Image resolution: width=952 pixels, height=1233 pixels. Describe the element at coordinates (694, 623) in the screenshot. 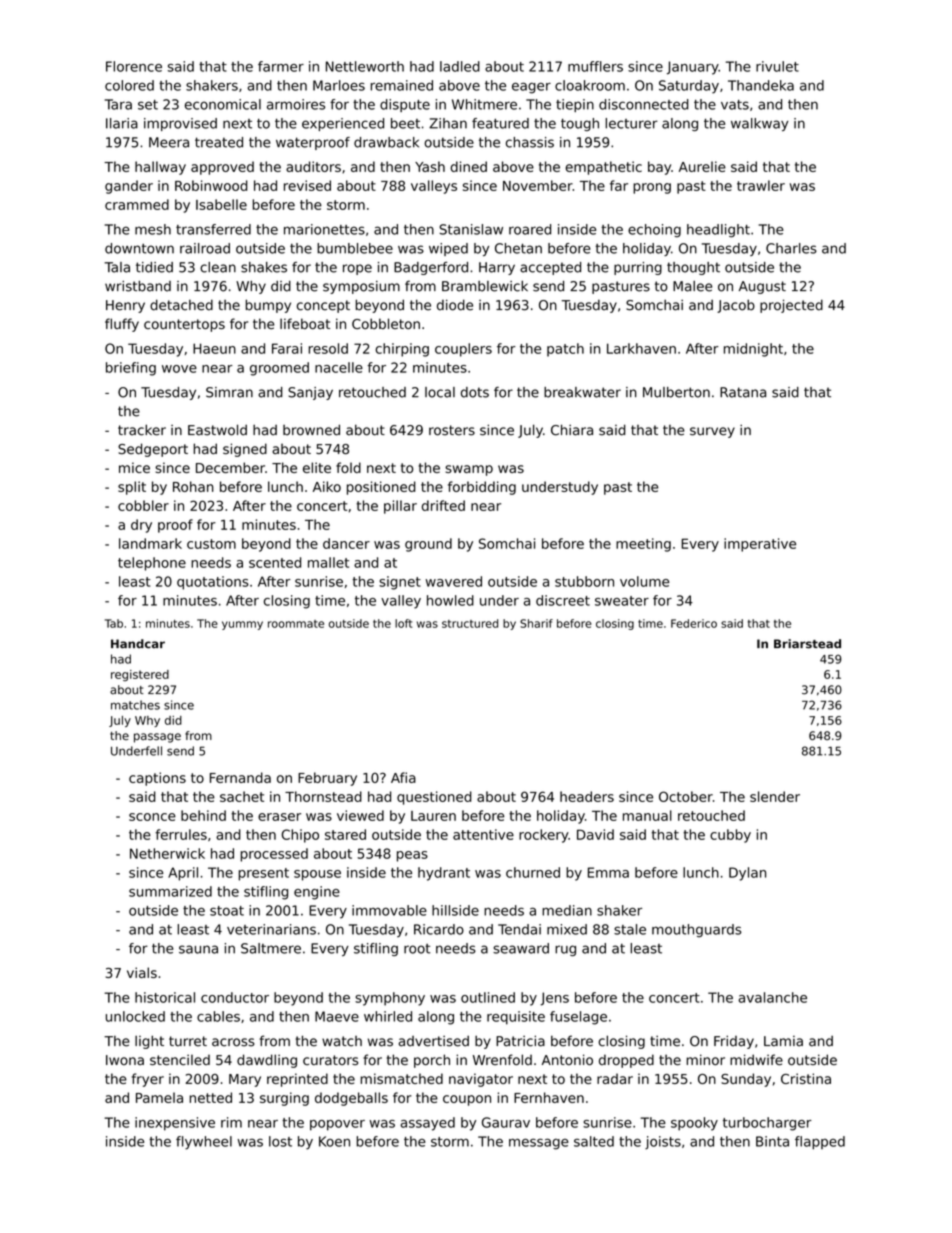

I see `Federico` at that location.
